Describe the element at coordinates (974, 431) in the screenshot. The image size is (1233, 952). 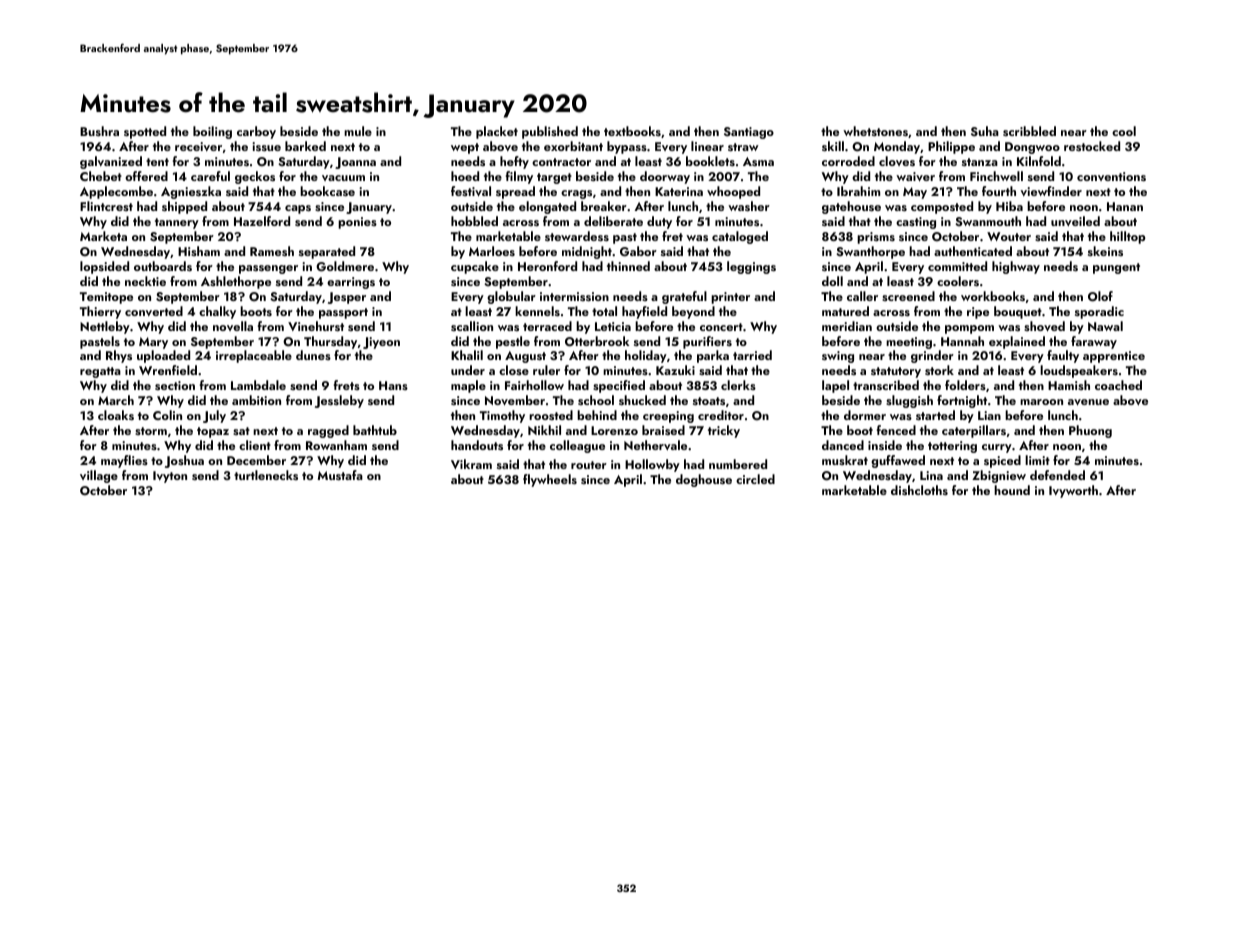
I see `caterpillars` at that location.
